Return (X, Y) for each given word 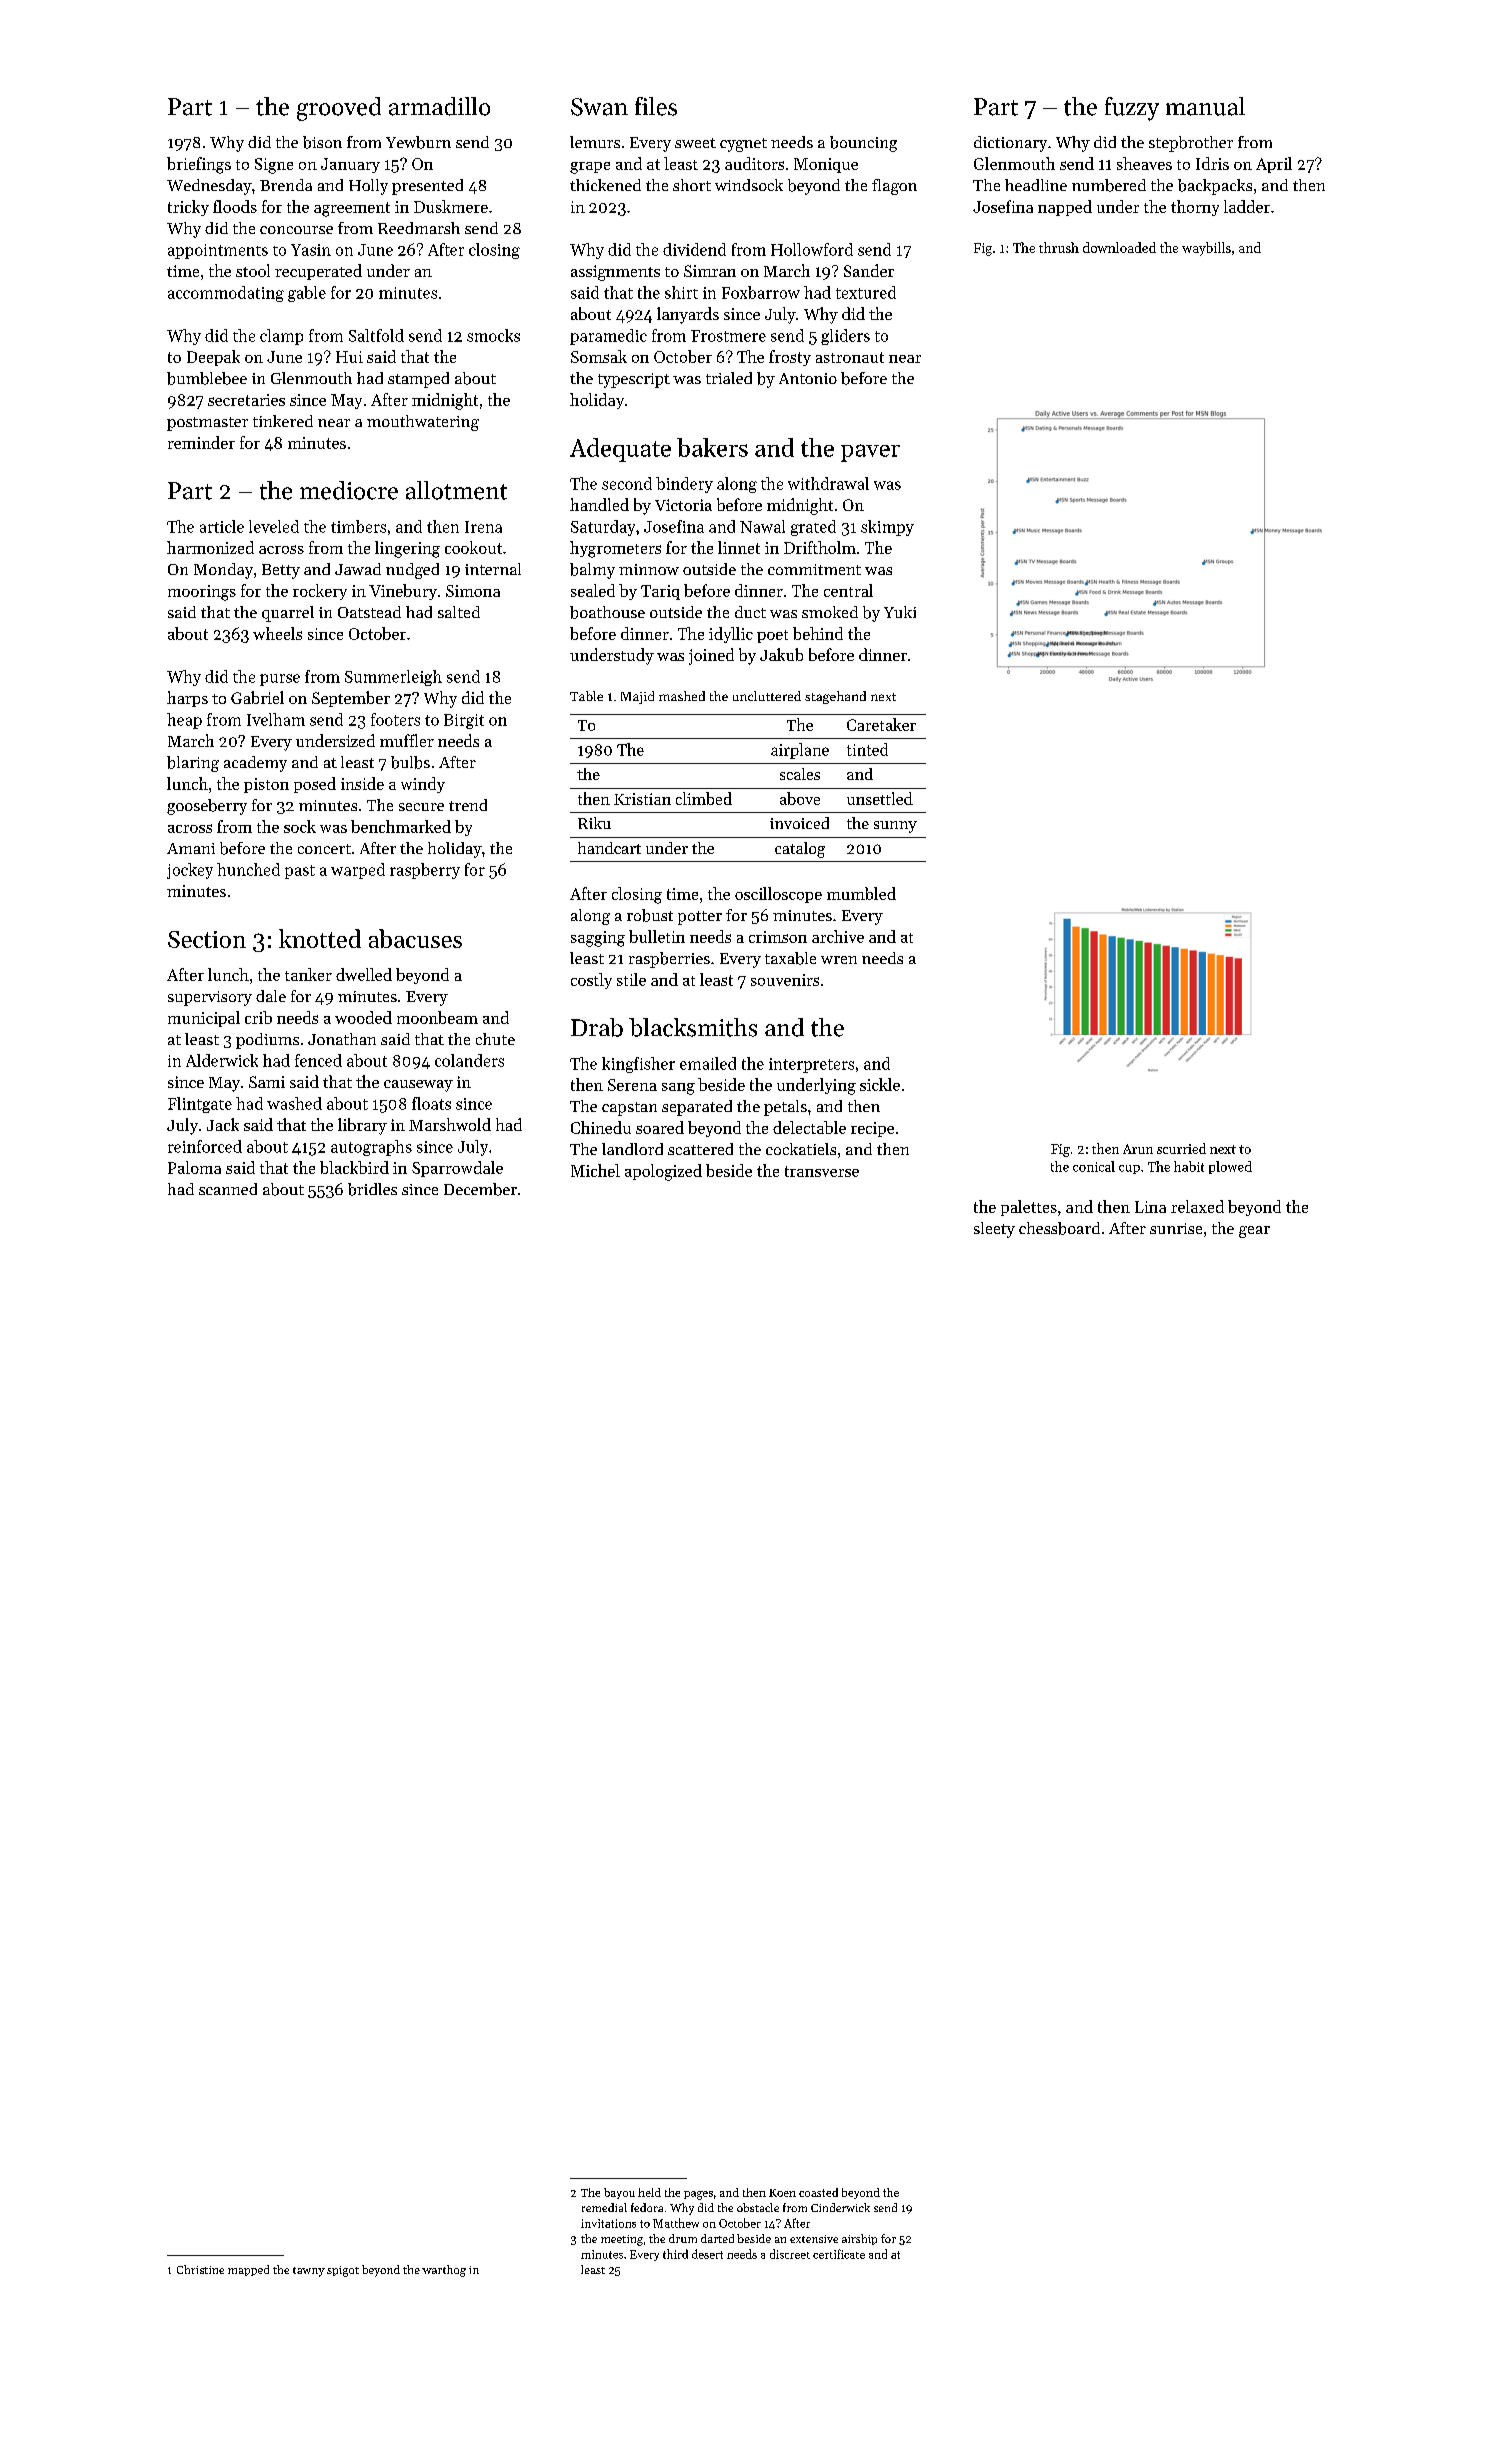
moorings (202, 593)
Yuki (900, 612)
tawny (309, 2272)
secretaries (246, 400)
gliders (845, 337)
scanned (228, 1189)
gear (1254, 1232)
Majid (637, 697)
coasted (818, 2192)
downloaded (1119, 247)
